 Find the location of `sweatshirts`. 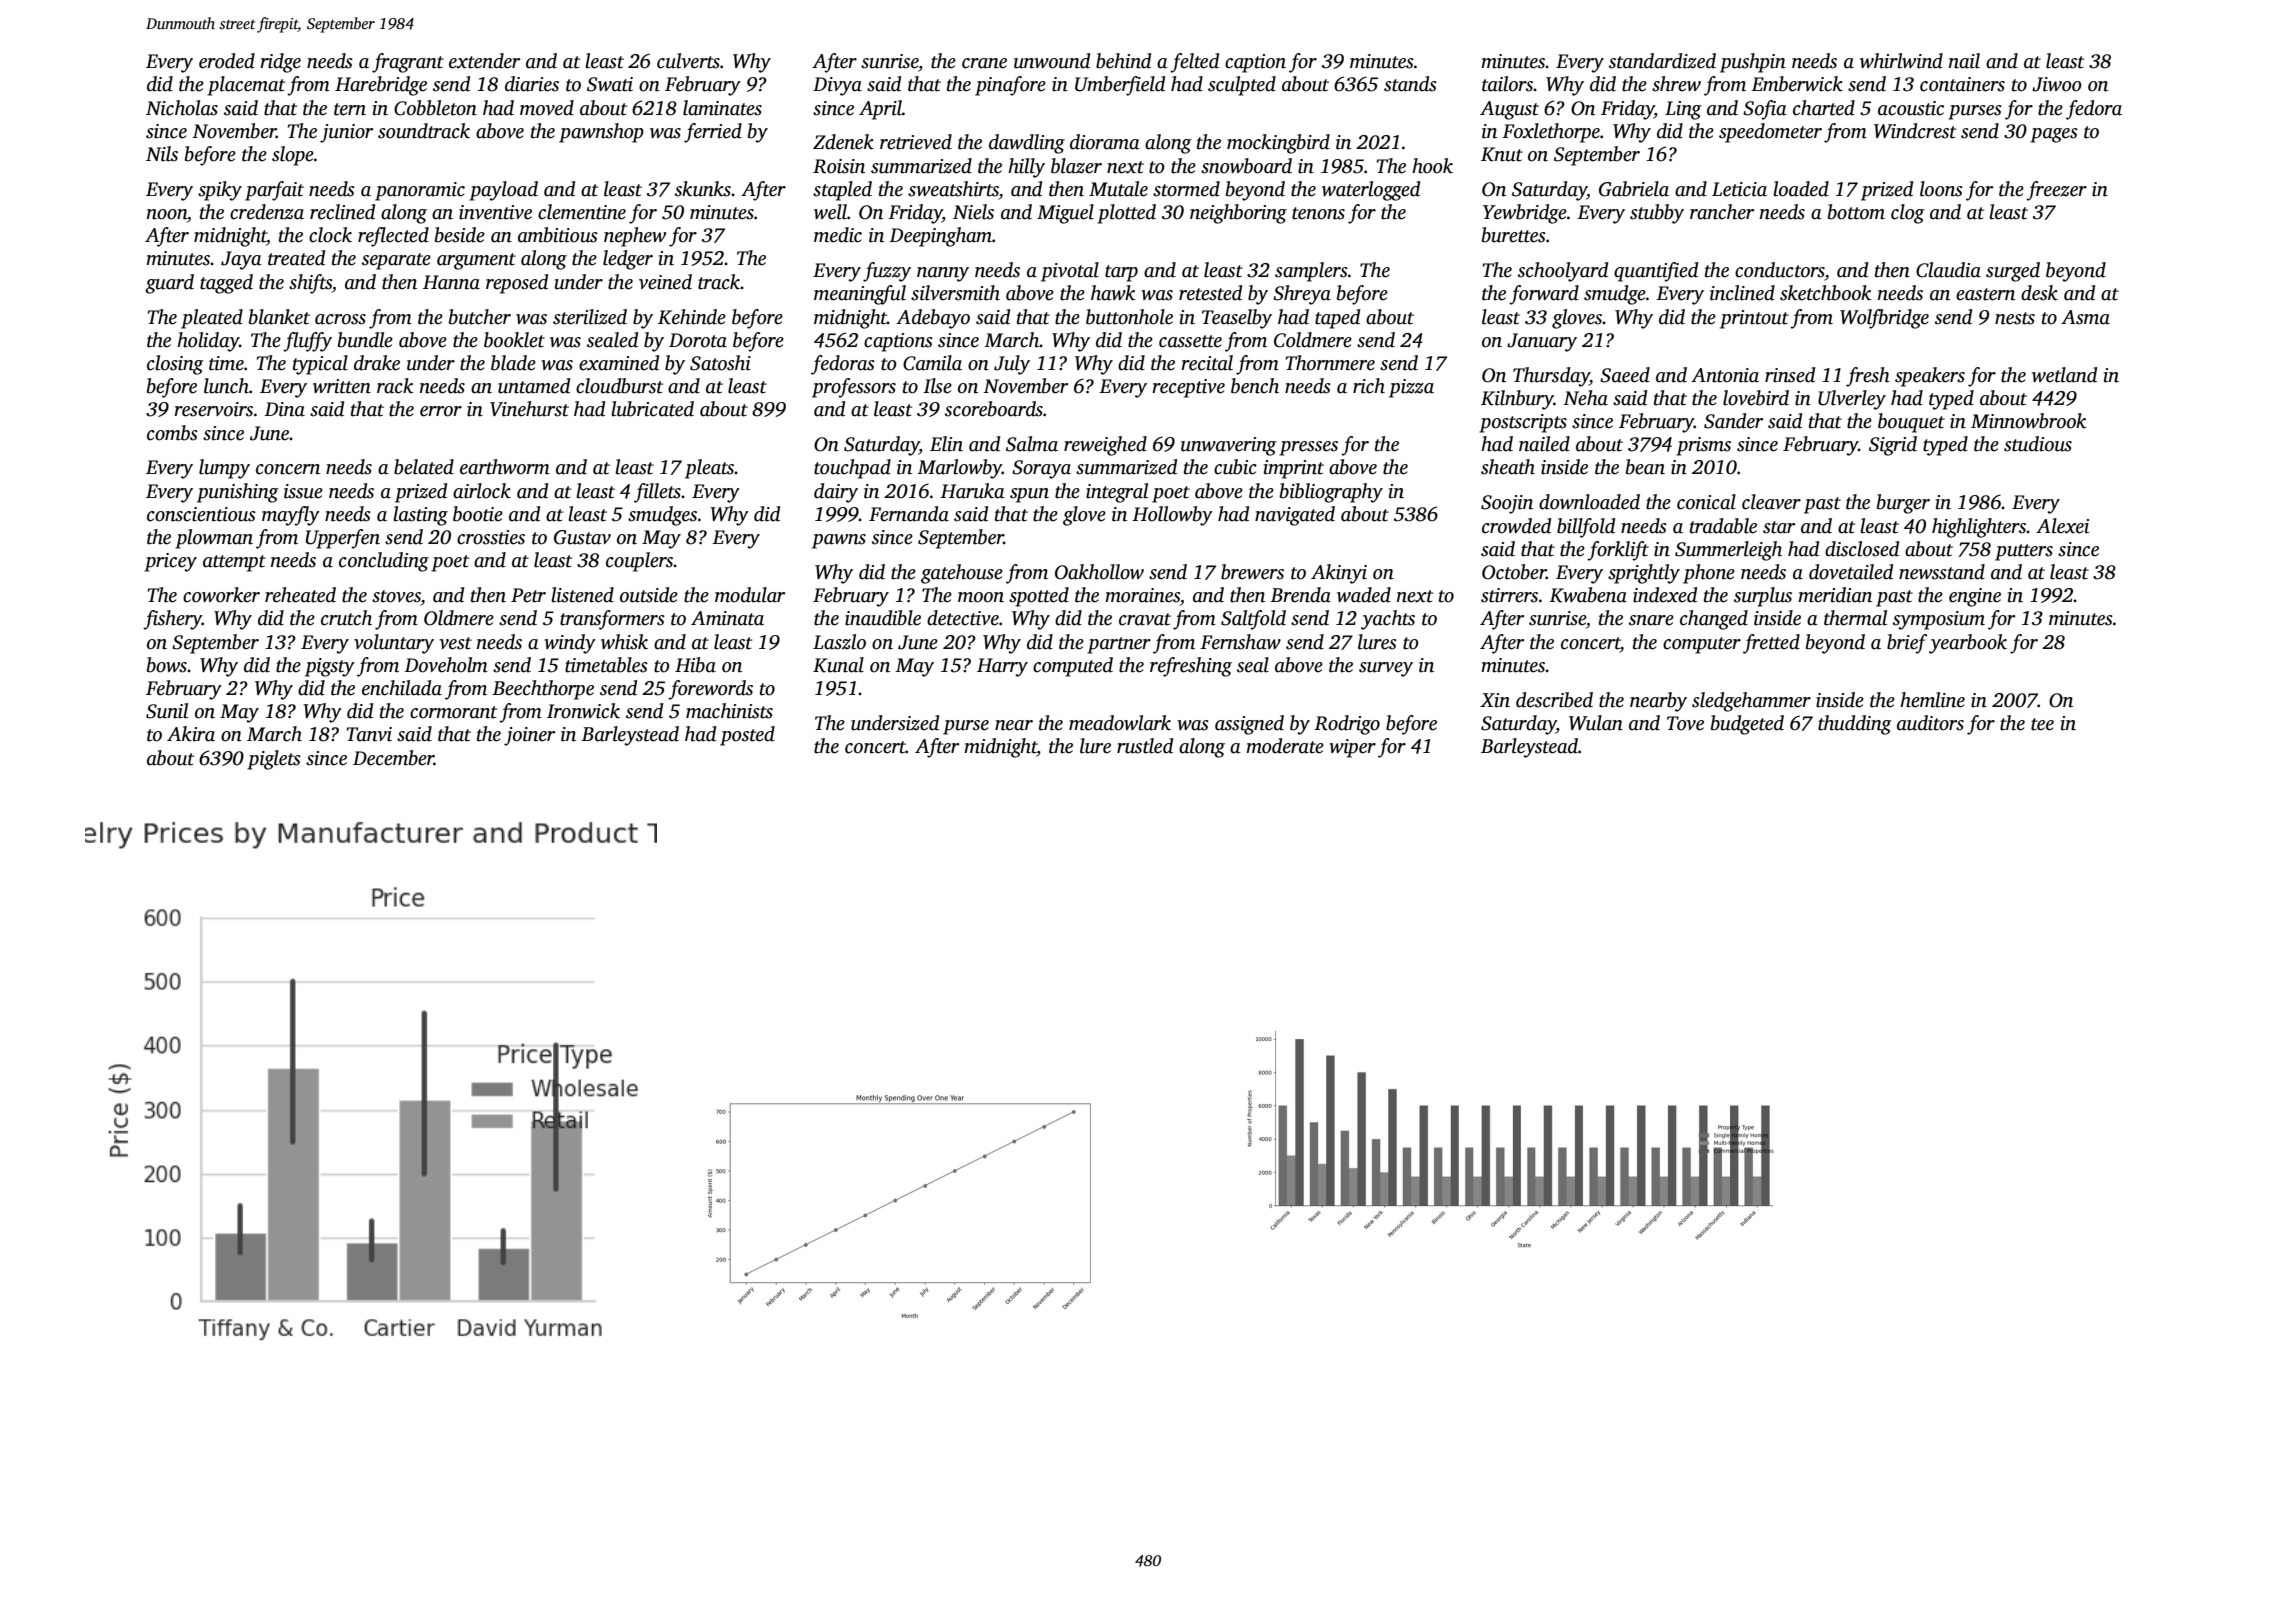

sweatshirts is located at coordinates (953, 189).
